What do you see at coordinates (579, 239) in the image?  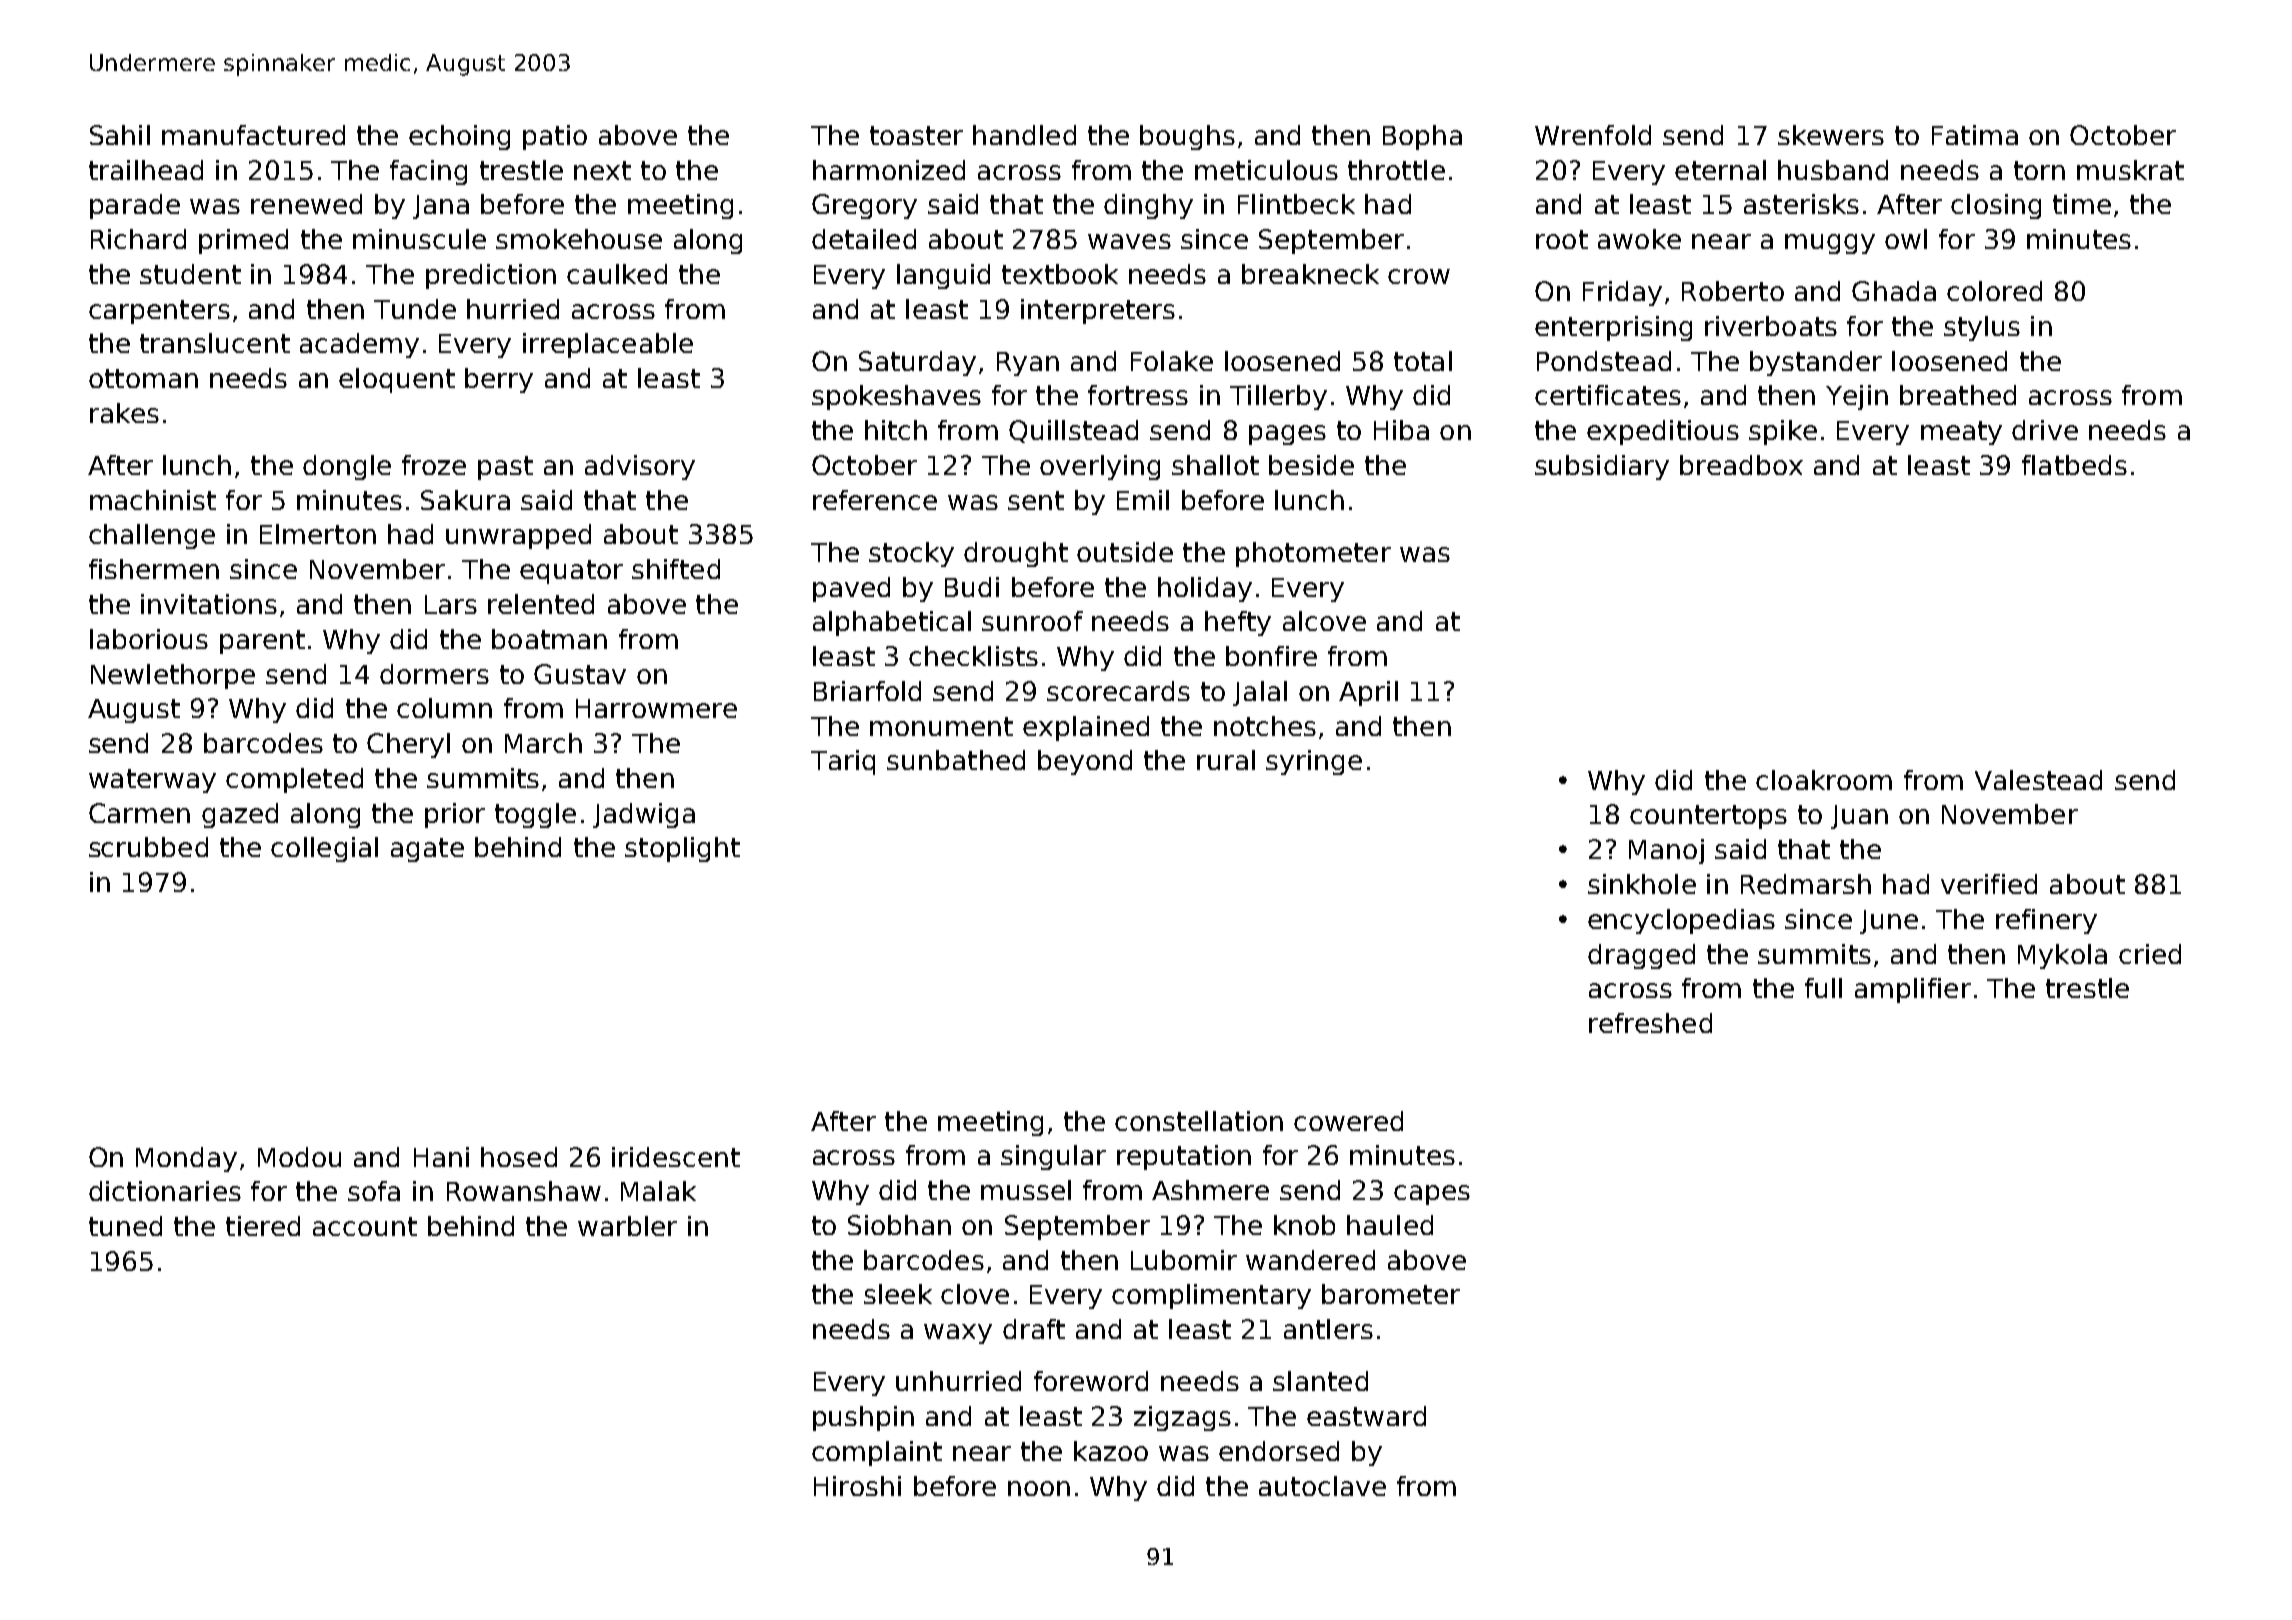 I see `smokehouse` at bounding box center [579, 239].
